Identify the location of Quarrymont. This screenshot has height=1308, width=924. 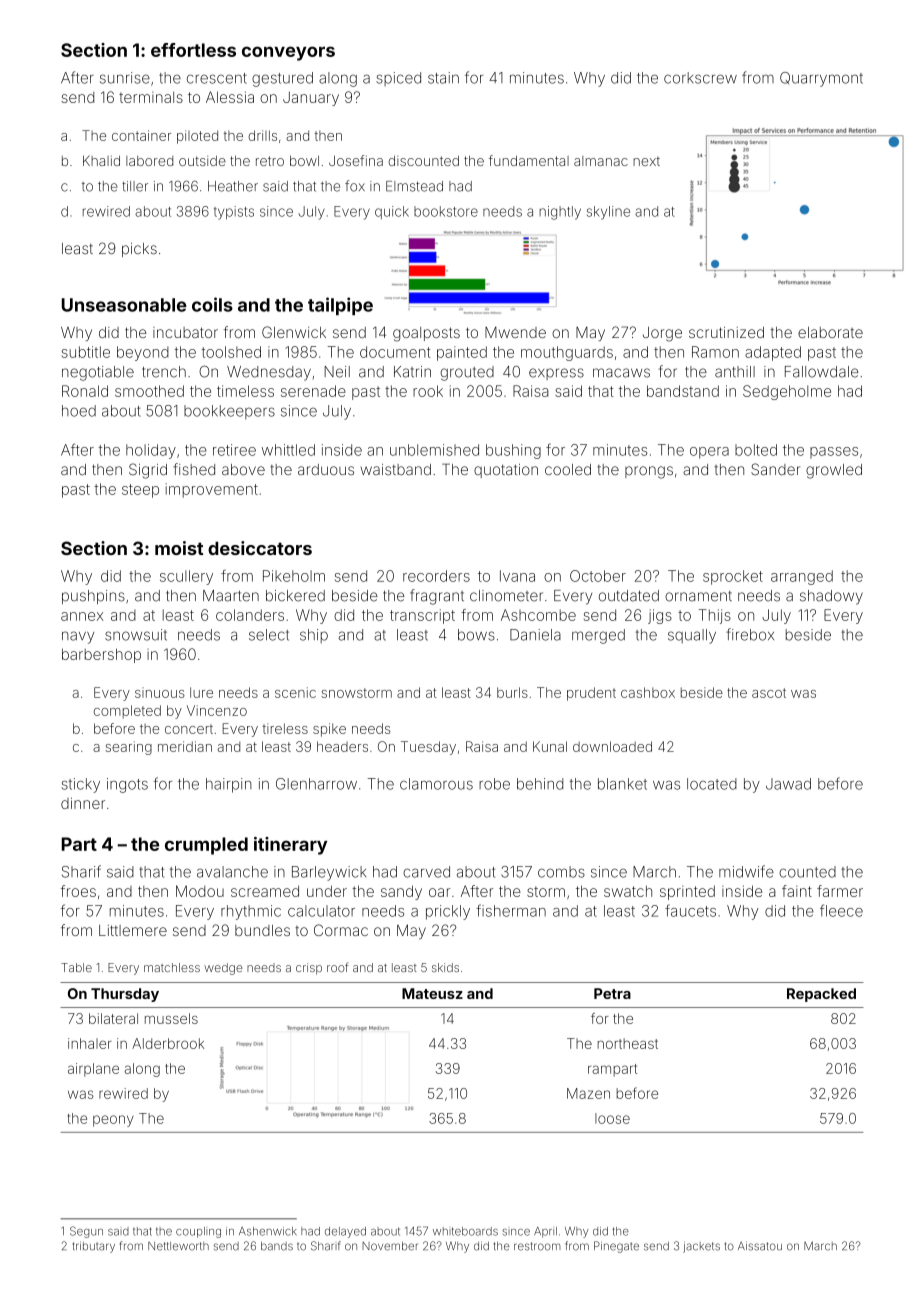
(821, 79).
